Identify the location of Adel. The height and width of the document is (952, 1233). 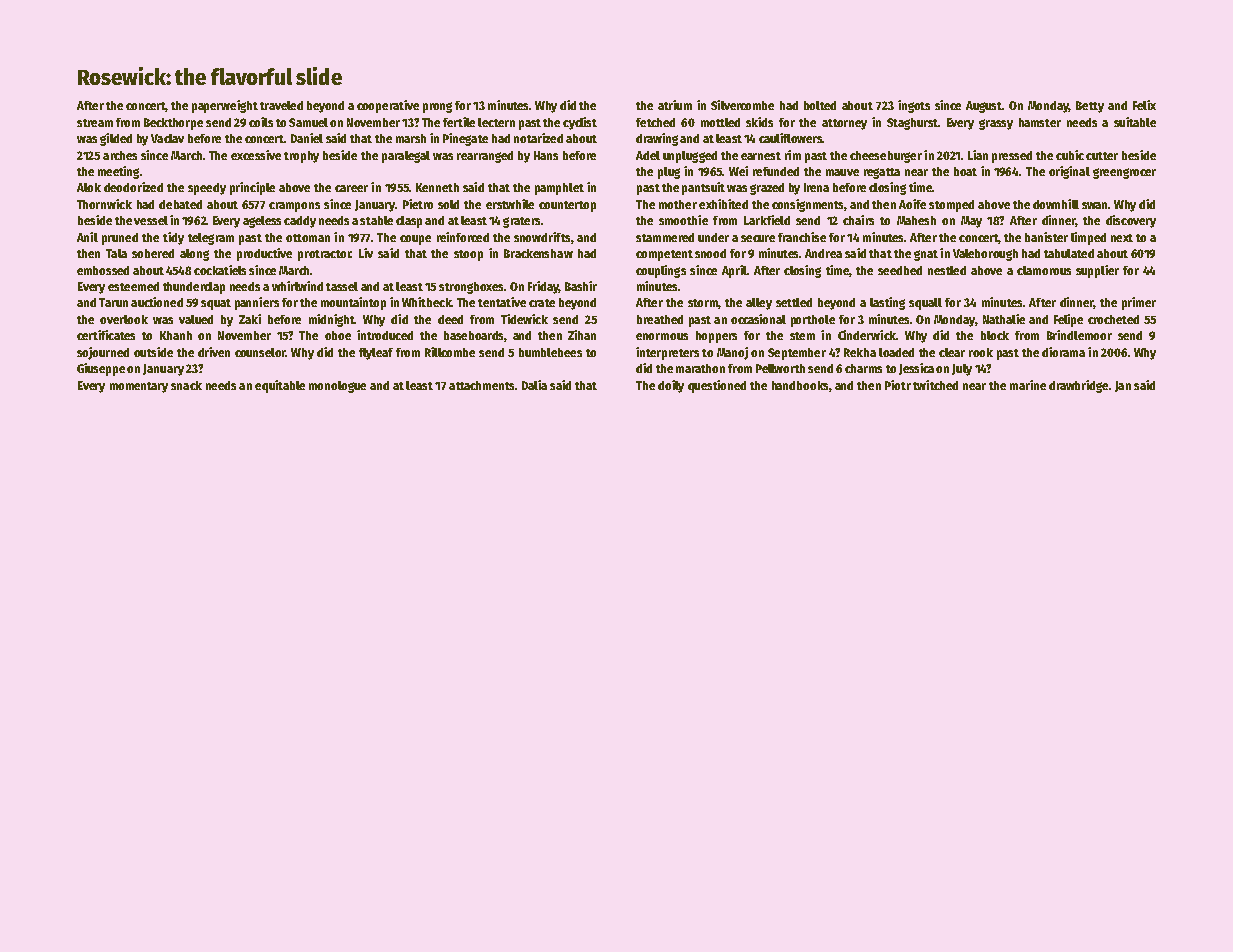
(648, 155).
